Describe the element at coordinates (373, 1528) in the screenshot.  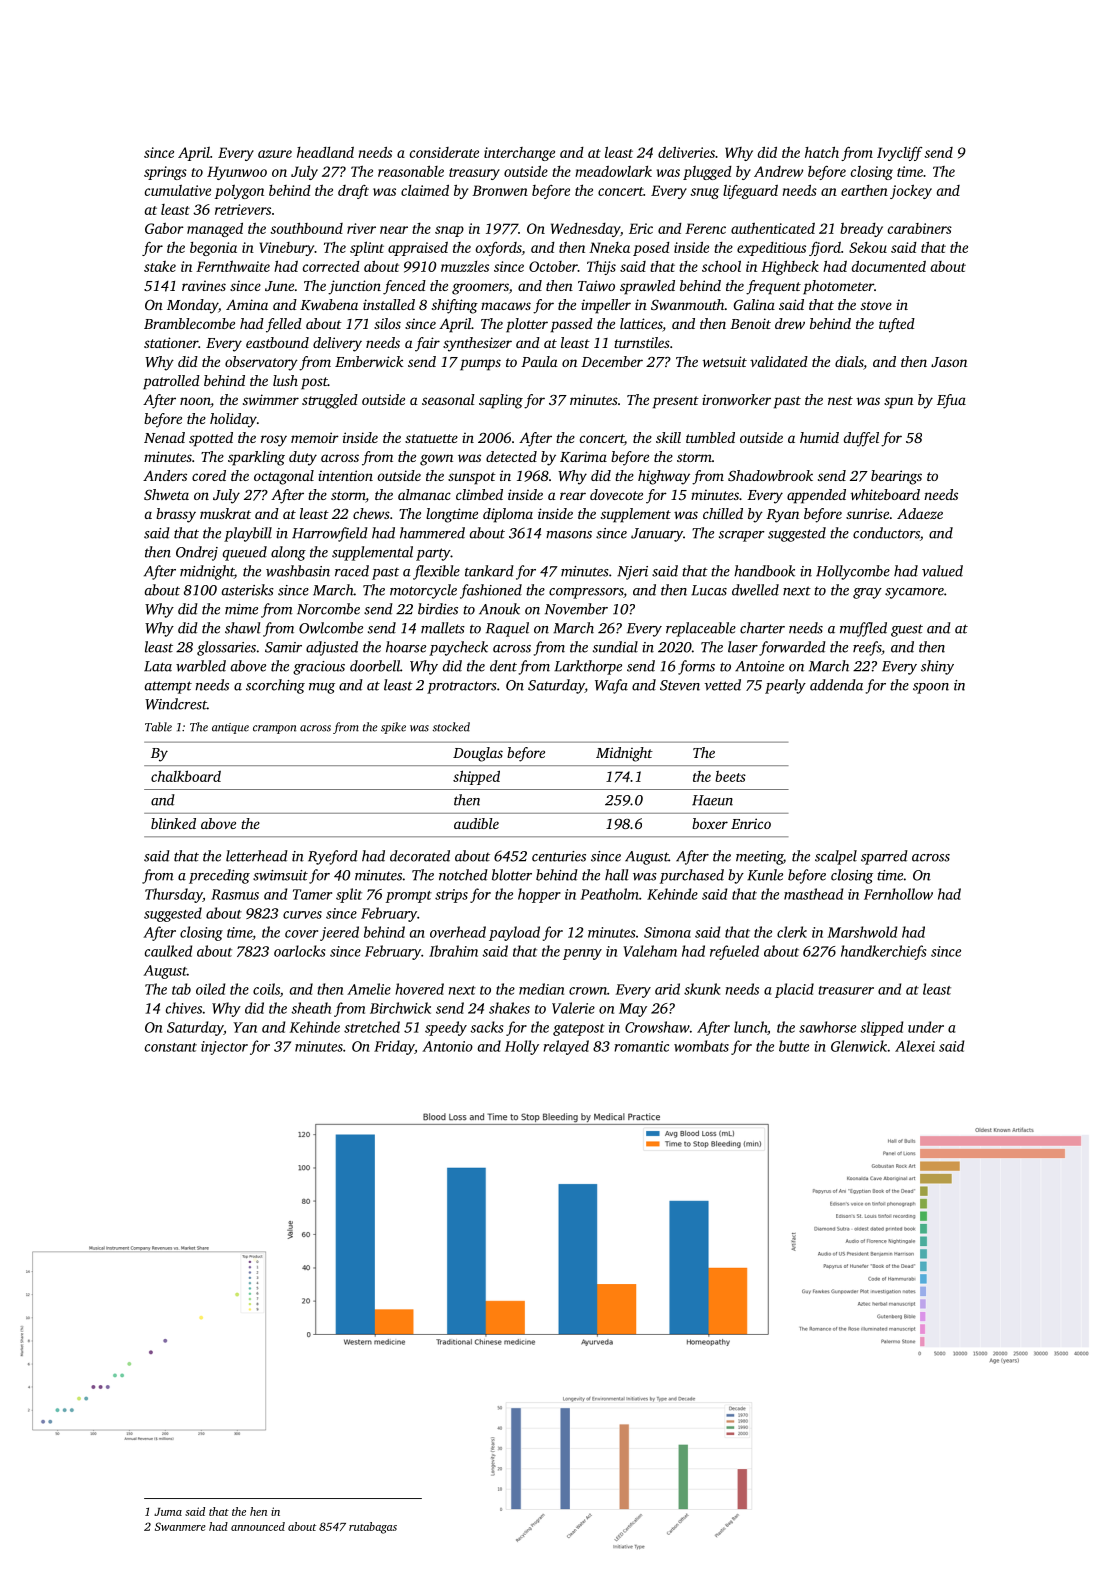
I see `rutabagas` at that location.
